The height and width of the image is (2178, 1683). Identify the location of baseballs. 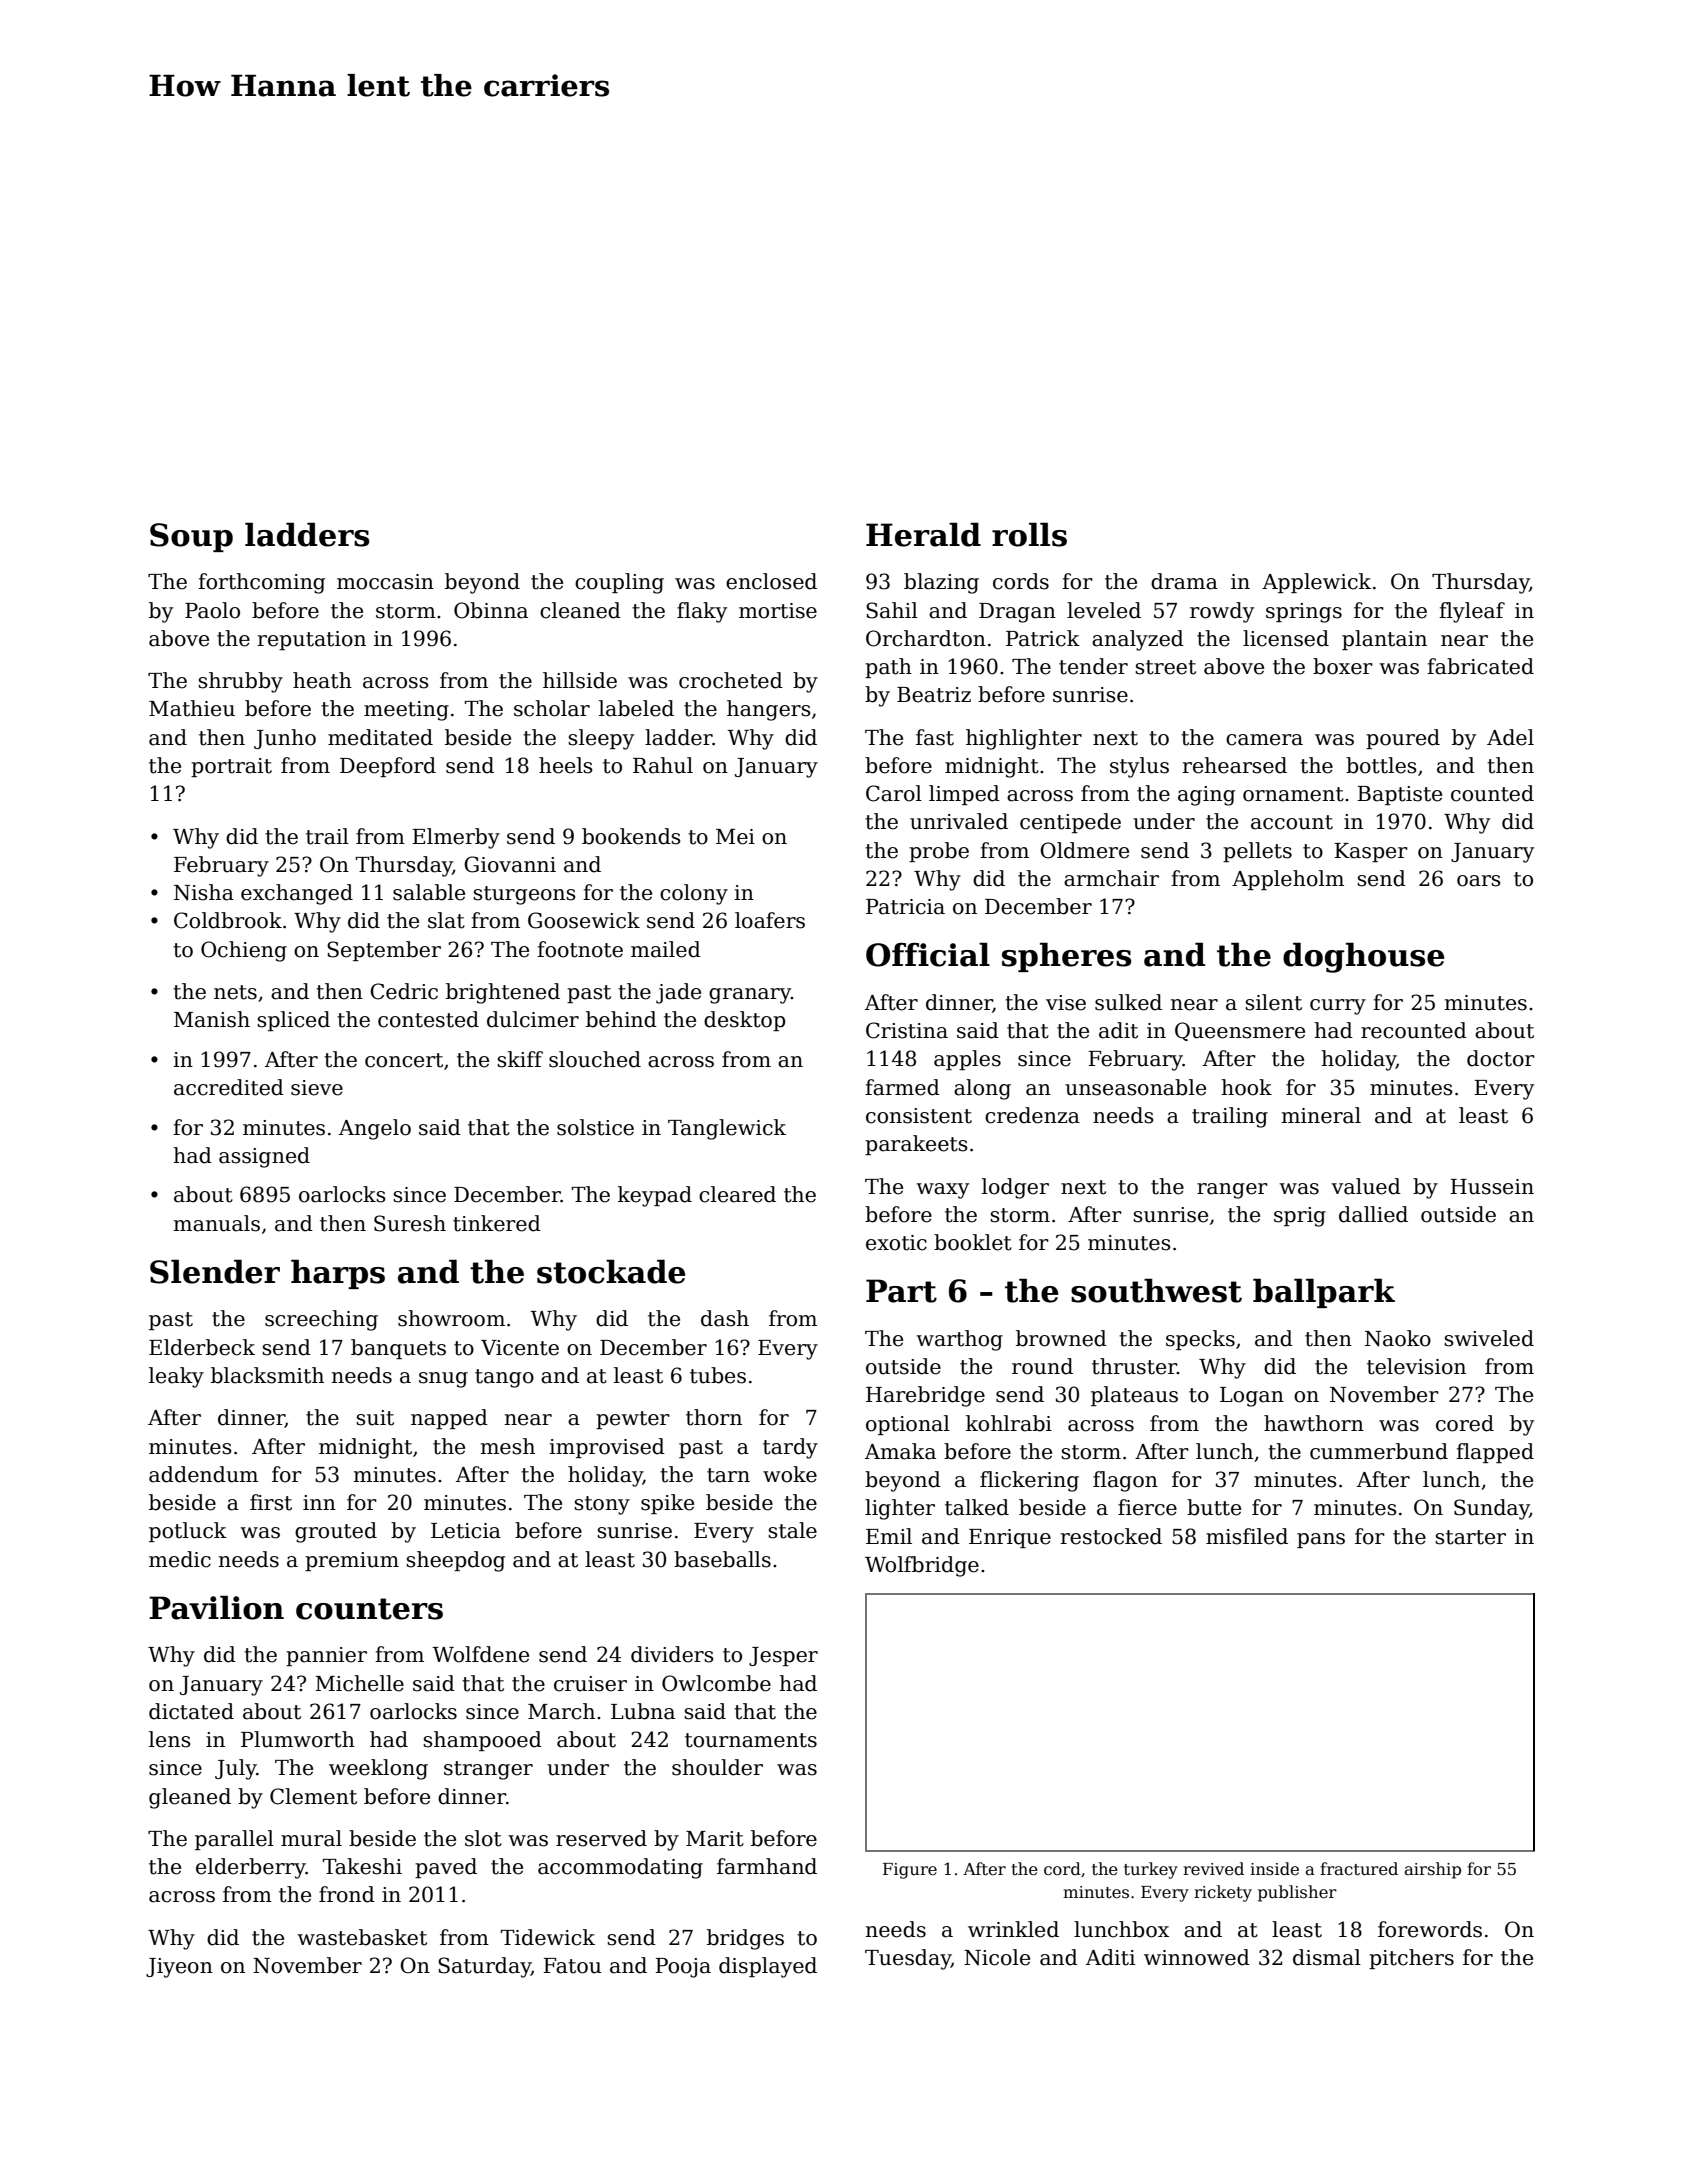
(722, 1559).
